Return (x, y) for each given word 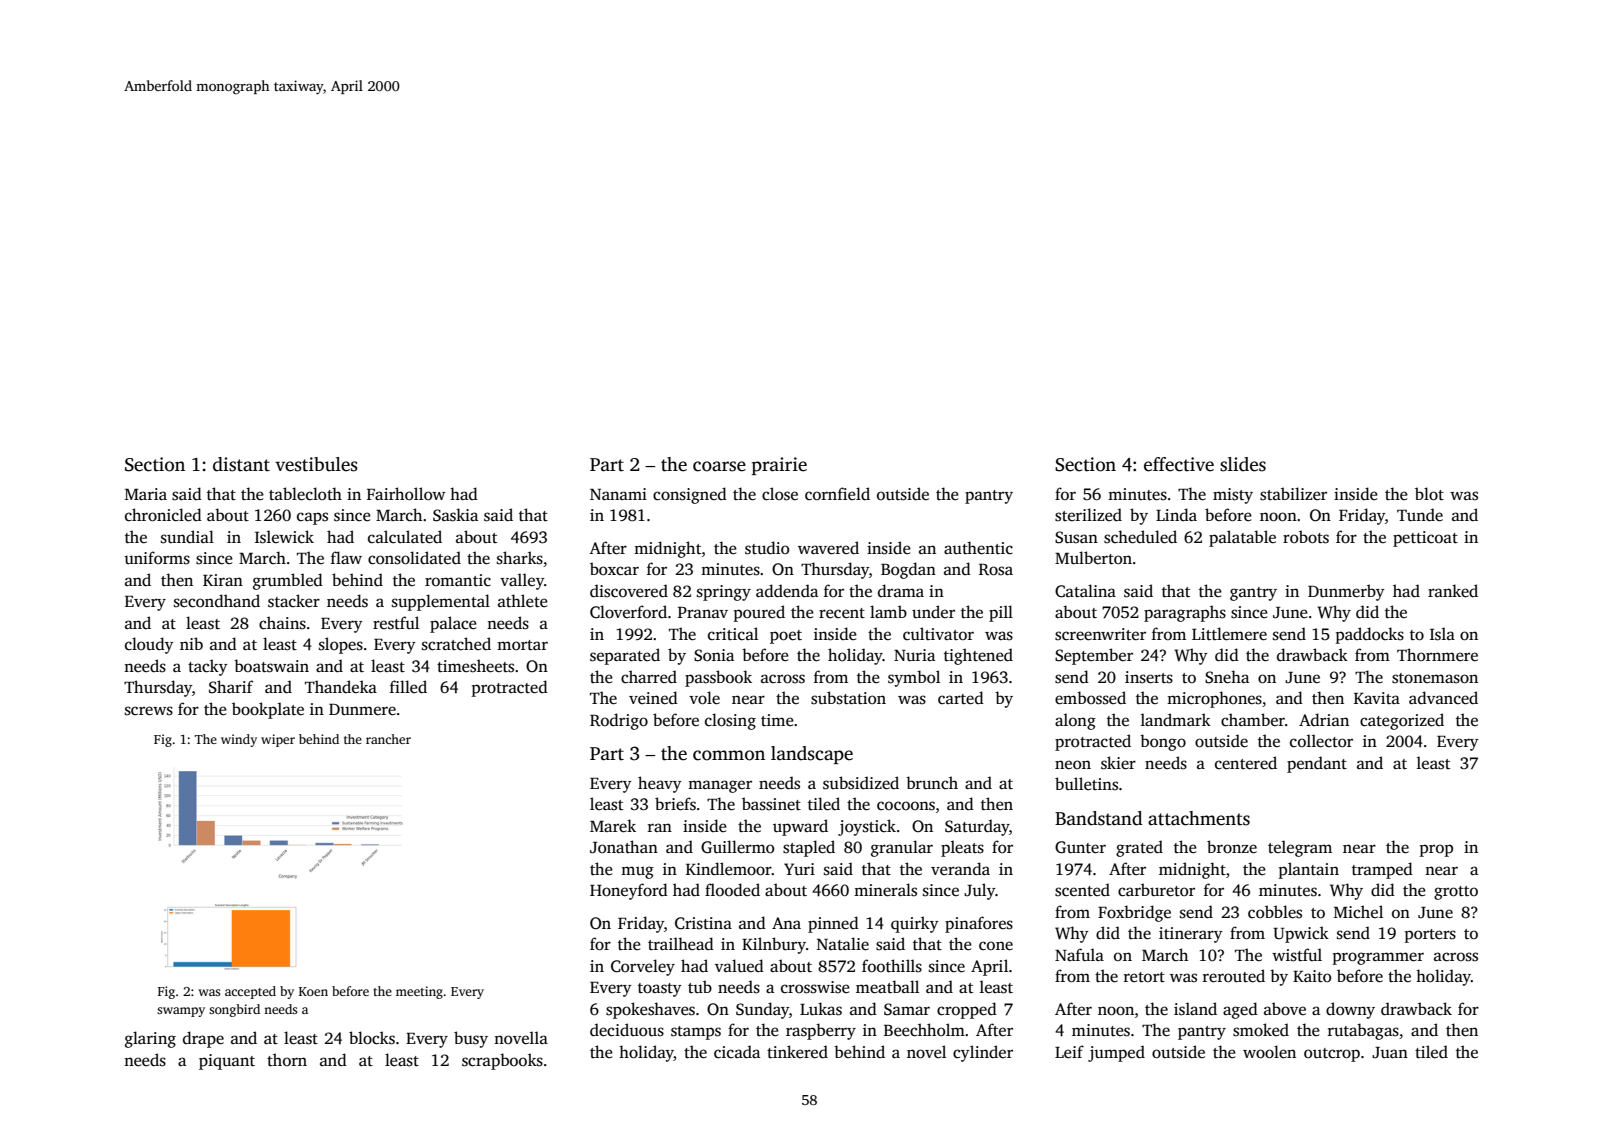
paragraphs (1185, 613)
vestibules (316, 464)
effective (1179, 464)
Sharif (231, 687)
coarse (719, 466)
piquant (227, 1062)
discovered (629, 591)
